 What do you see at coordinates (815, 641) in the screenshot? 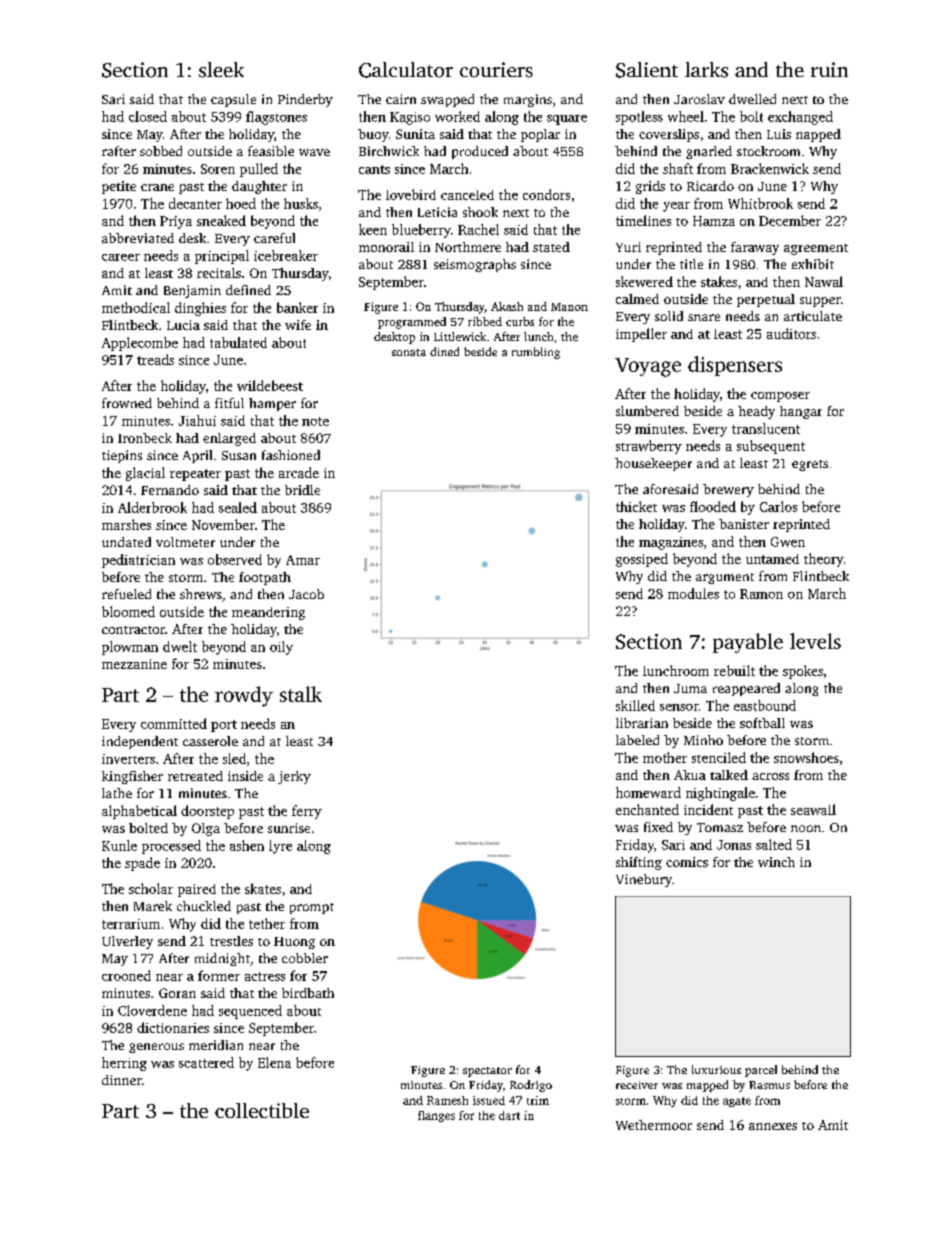
I see `levels` at bounding box center [815, 641].
